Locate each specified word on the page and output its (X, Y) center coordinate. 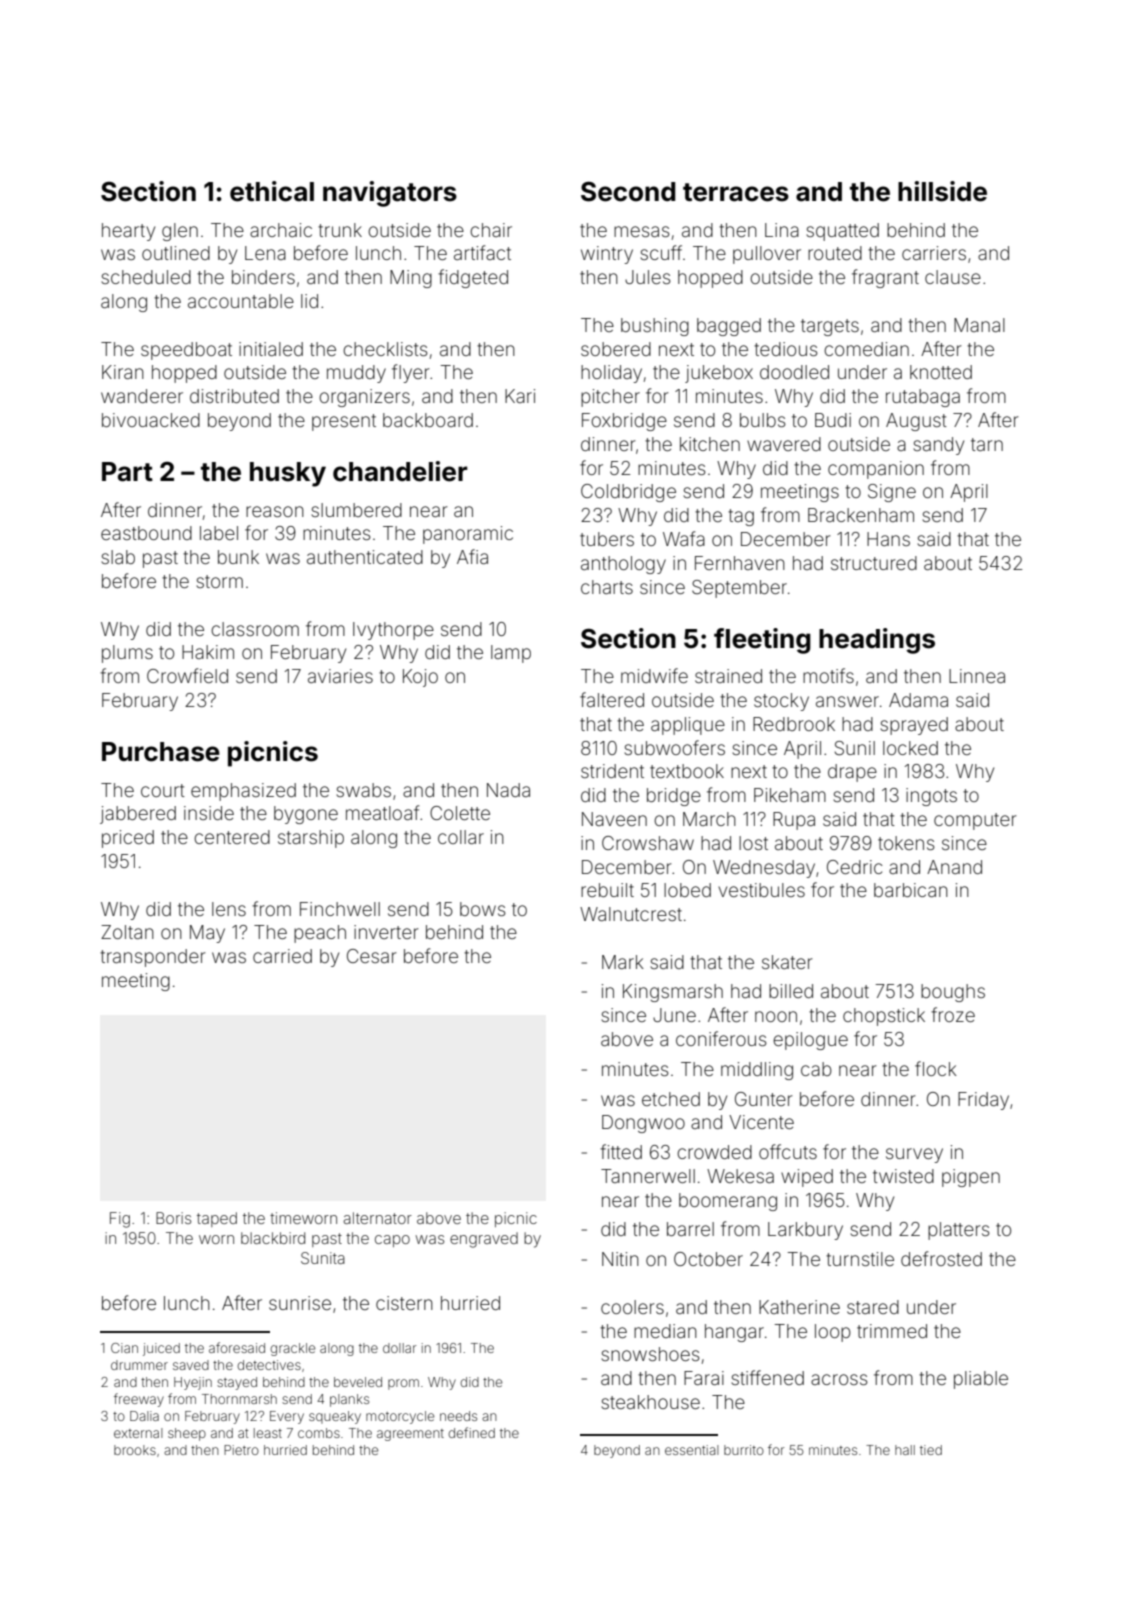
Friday (983, 1101)
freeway (139, 1400)
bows (483, 909)
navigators (390, 194)
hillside (942, 191)
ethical (272, 191)
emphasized (243, 792)
